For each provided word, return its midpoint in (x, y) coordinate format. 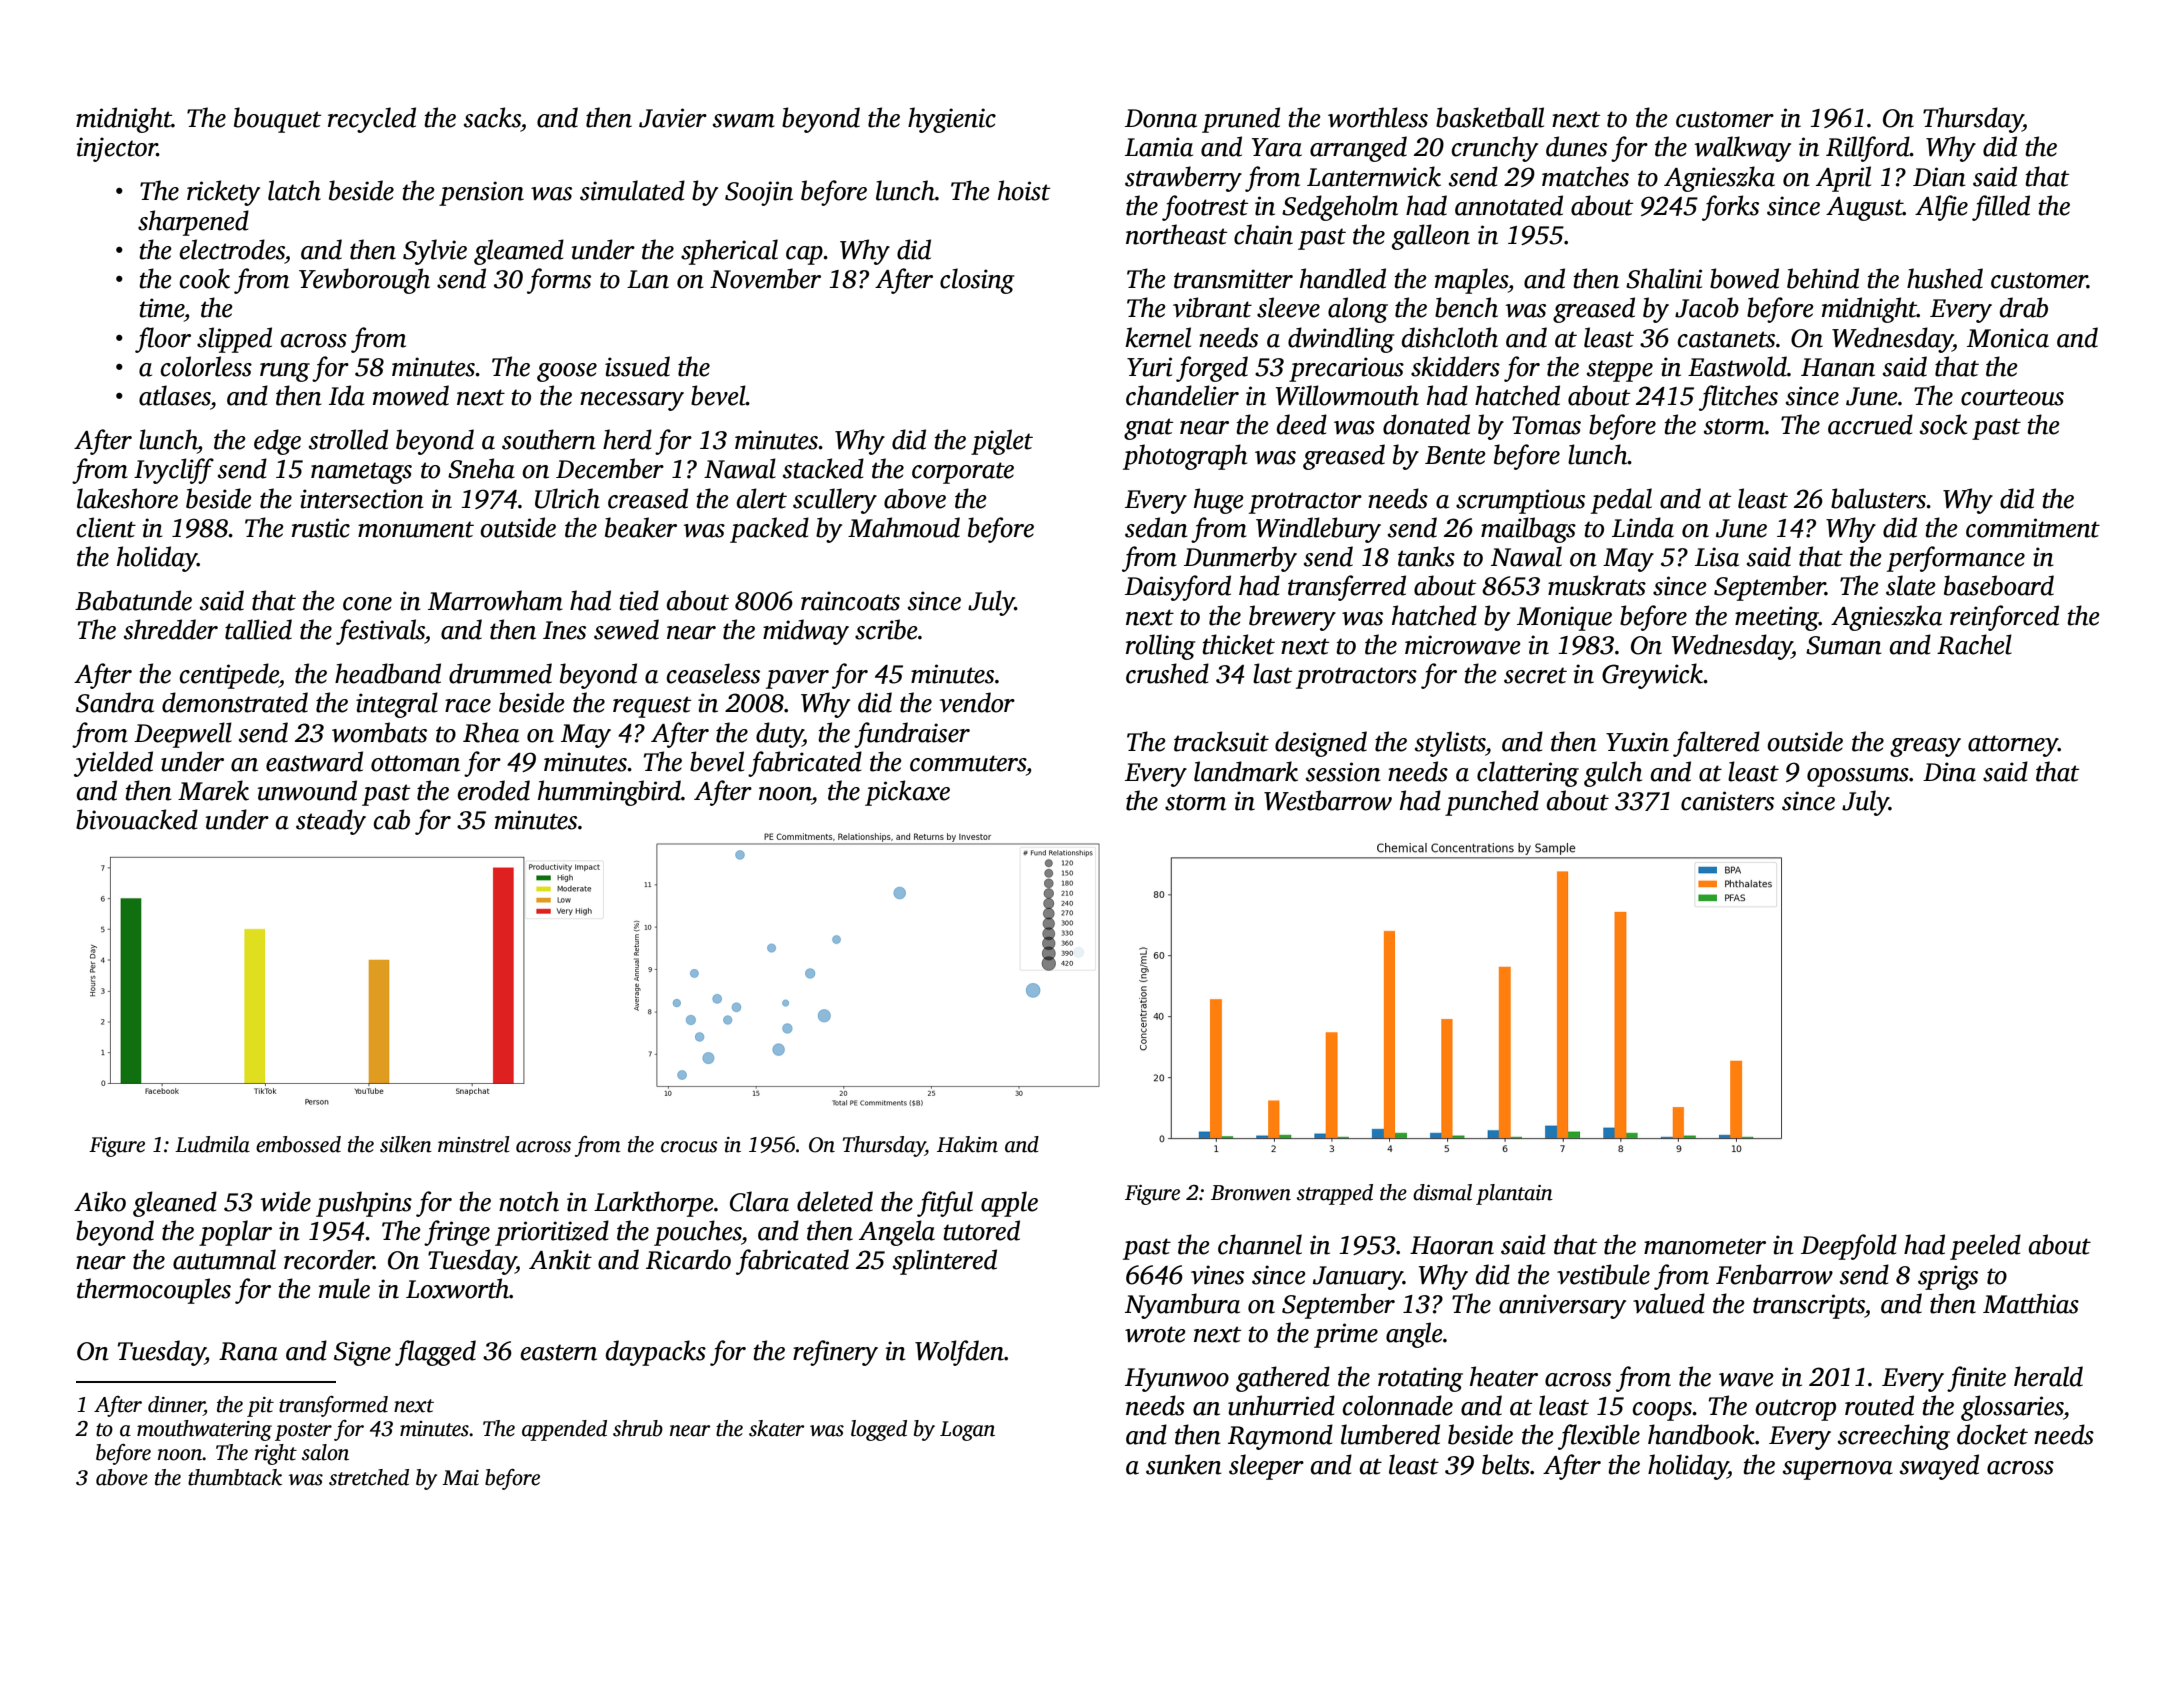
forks (1730, 208)
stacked (823, 468)
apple (1009, 1204)
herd (627, 439)
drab (2024, 307)
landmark (1246, 771)
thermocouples (154, 1291)
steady (331, 822)
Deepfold (1849, 1247)
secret (1535, 675)
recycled (372, 120)
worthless (1378, 117)
